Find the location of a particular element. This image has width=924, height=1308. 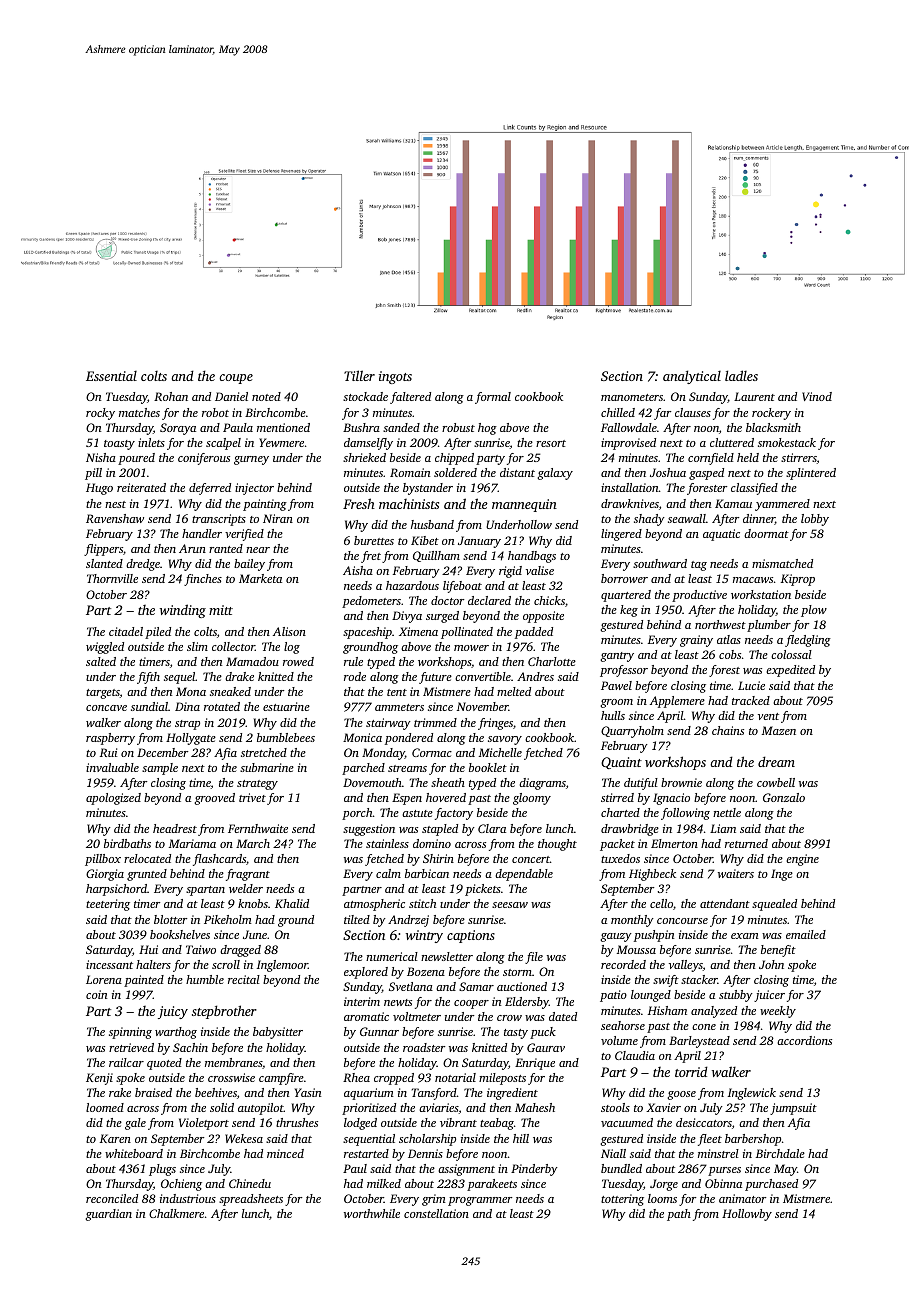

formal is located at coordinates (493, 398).
